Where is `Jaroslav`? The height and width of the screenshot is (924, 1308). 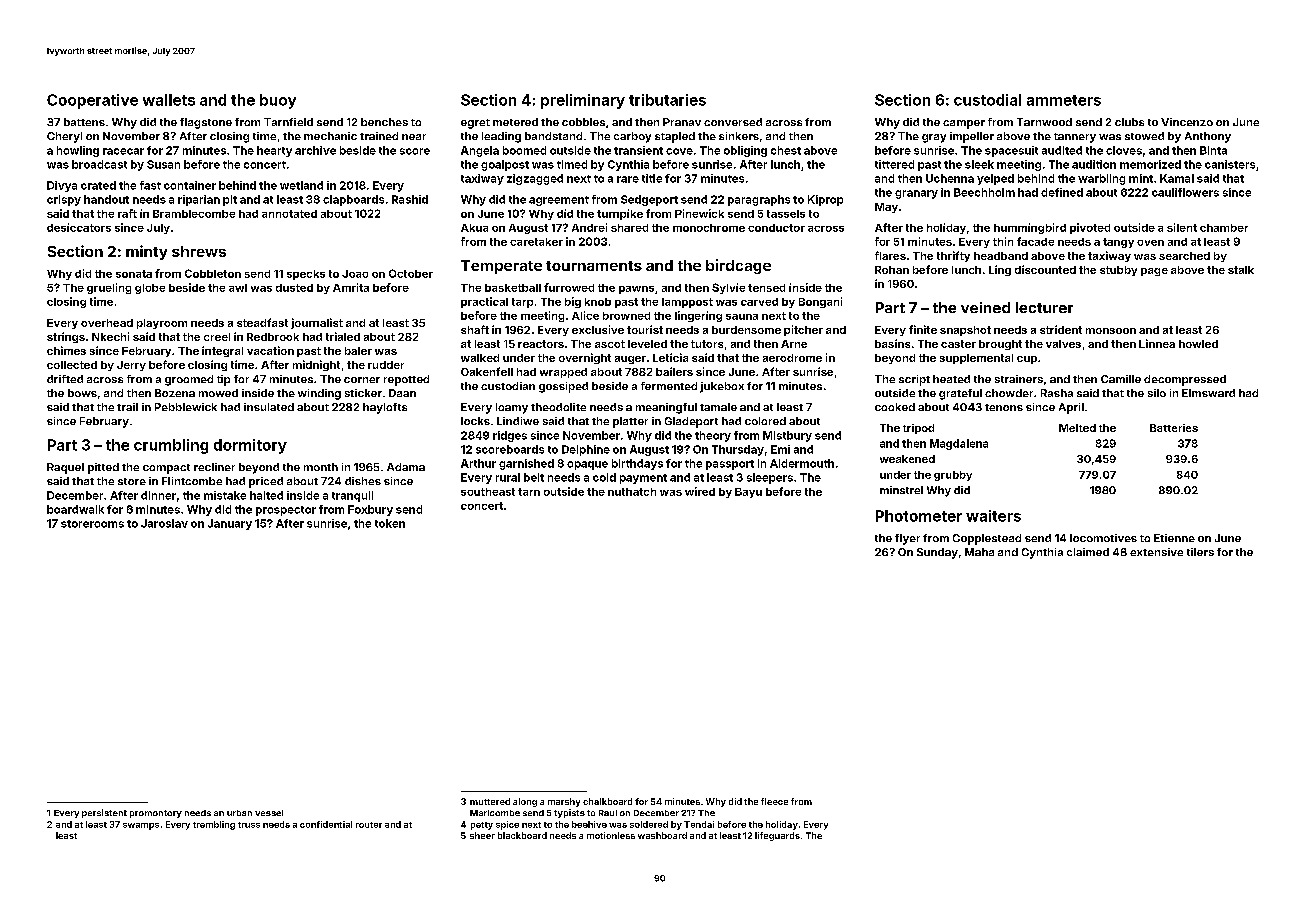 Jaroslav is located at coordinates (164, 523).
